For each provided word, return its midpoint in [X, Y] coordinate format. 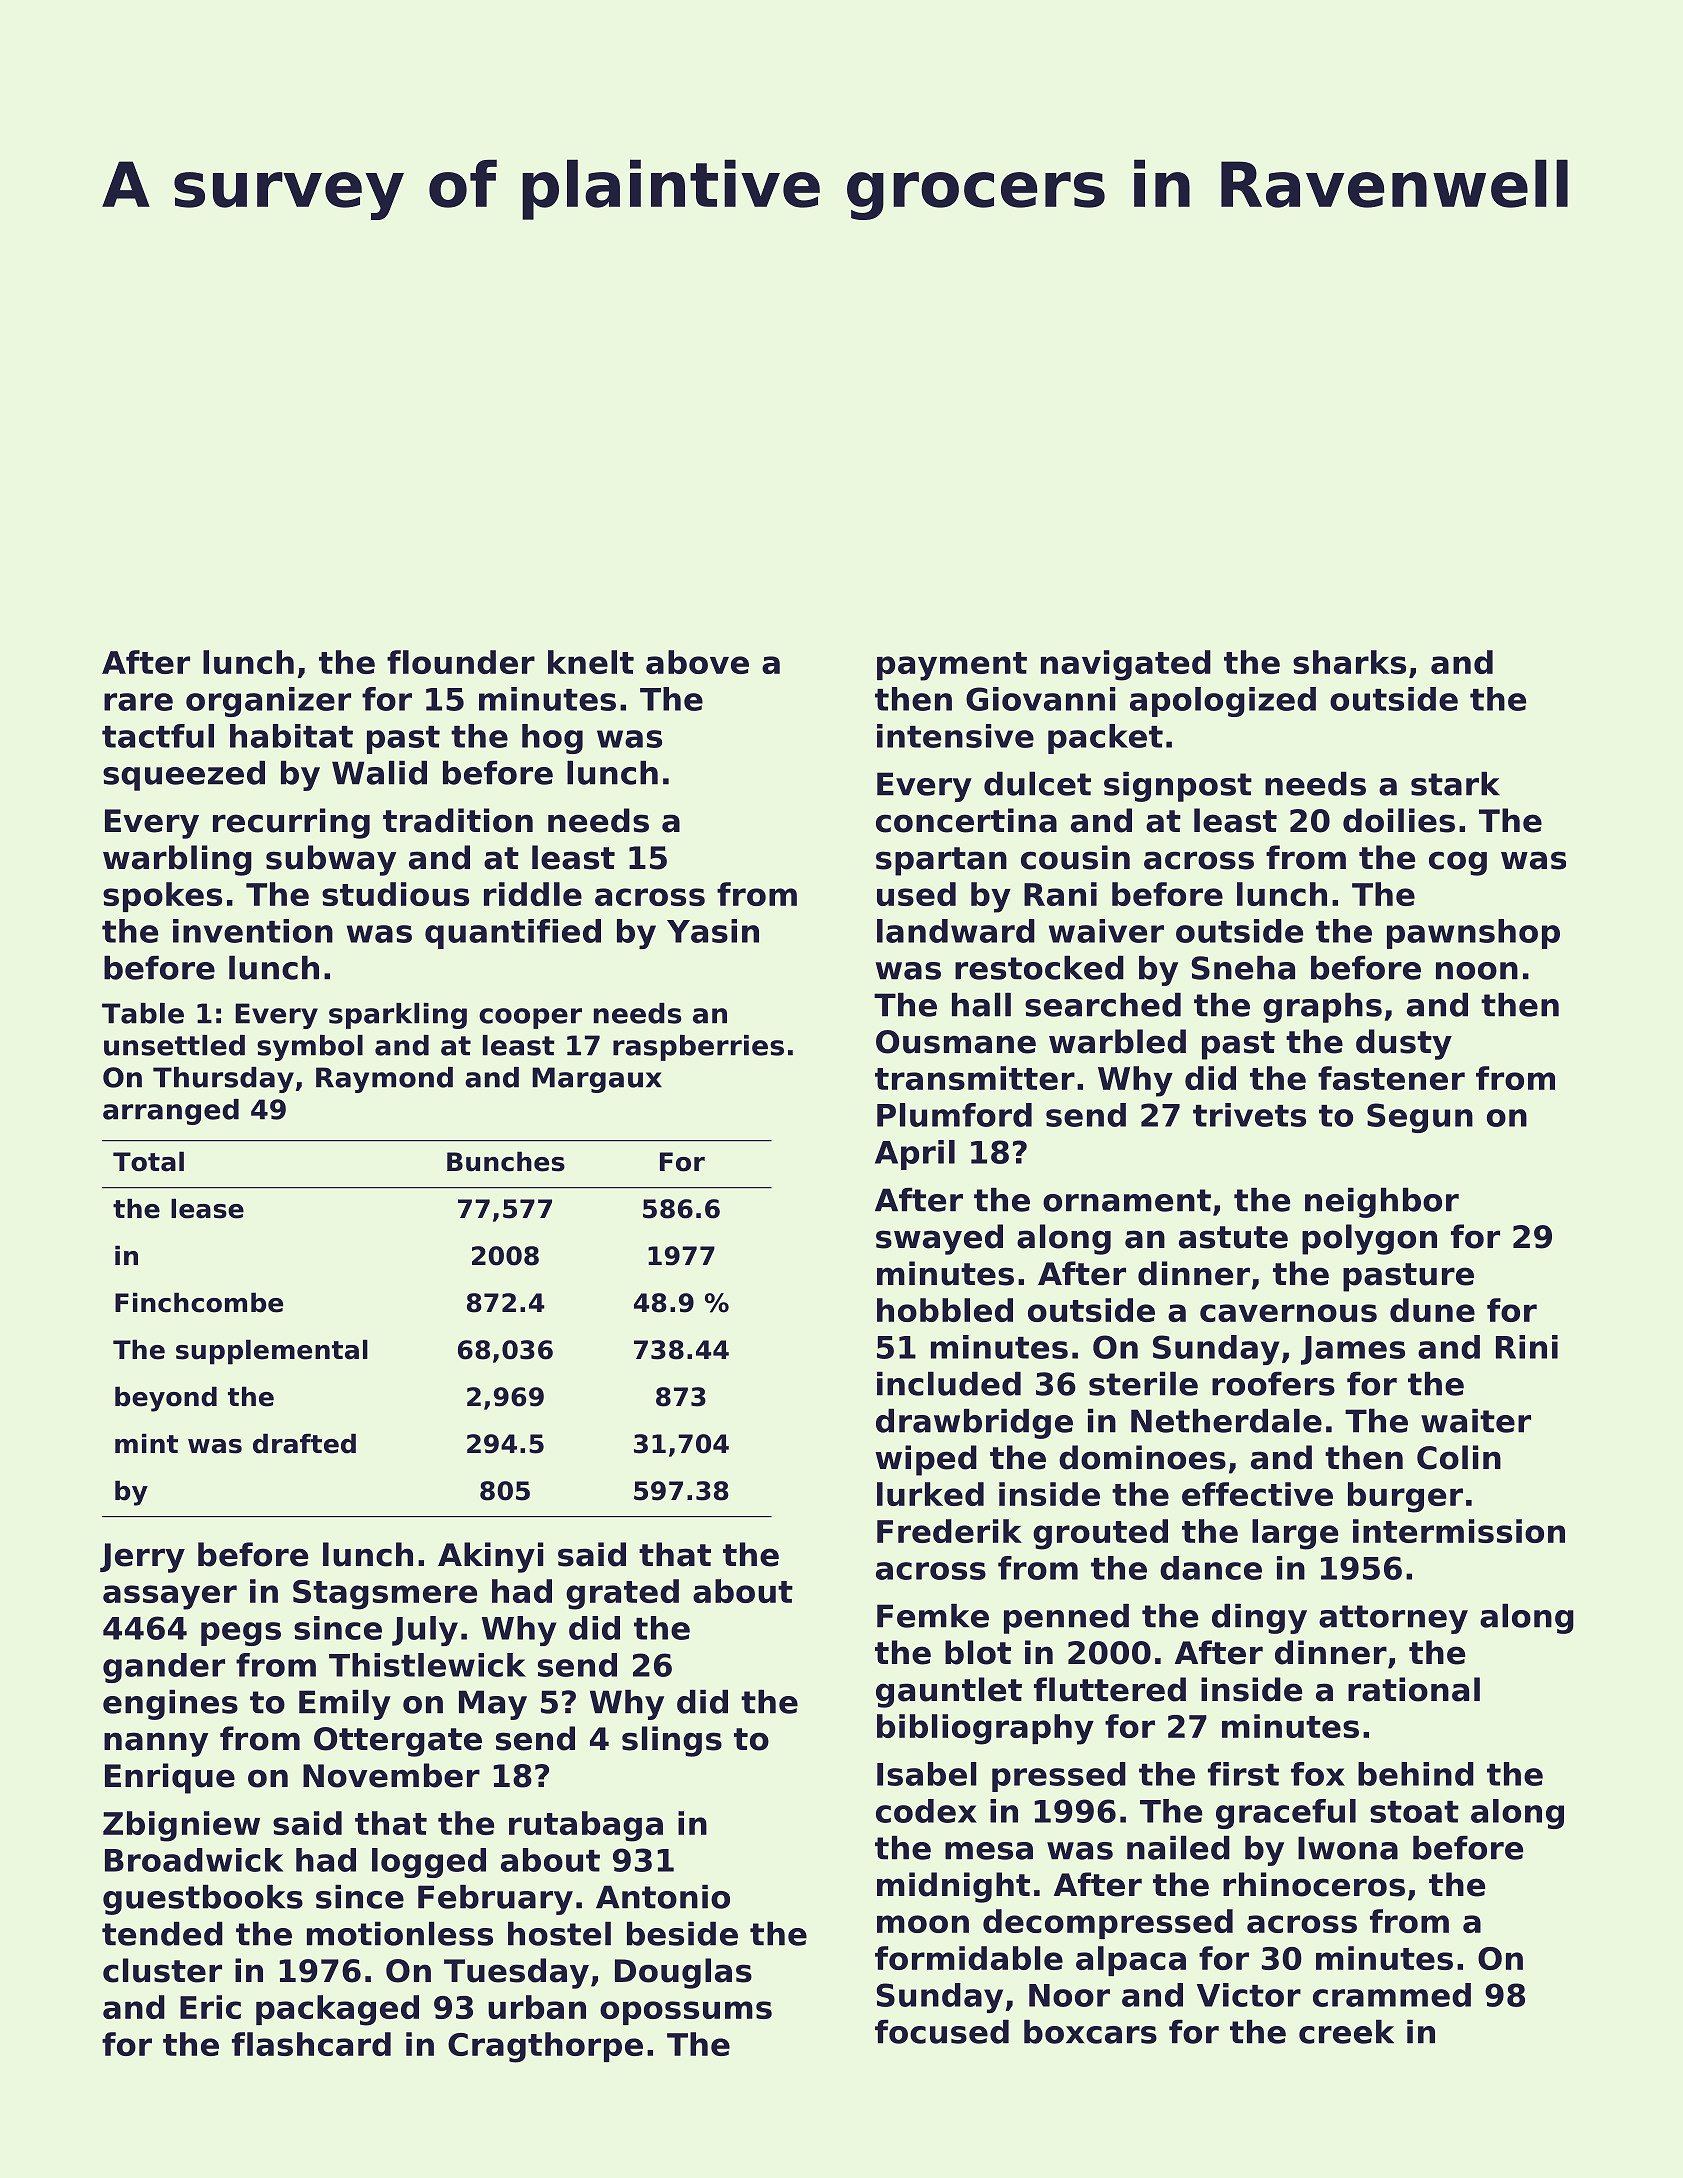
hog [552, 739]
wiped [926, 1460]
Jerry [142, 1558]
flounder [461, 662]
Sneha [1243, 968]
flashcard [311, 2044]
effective [1257, 1494]
